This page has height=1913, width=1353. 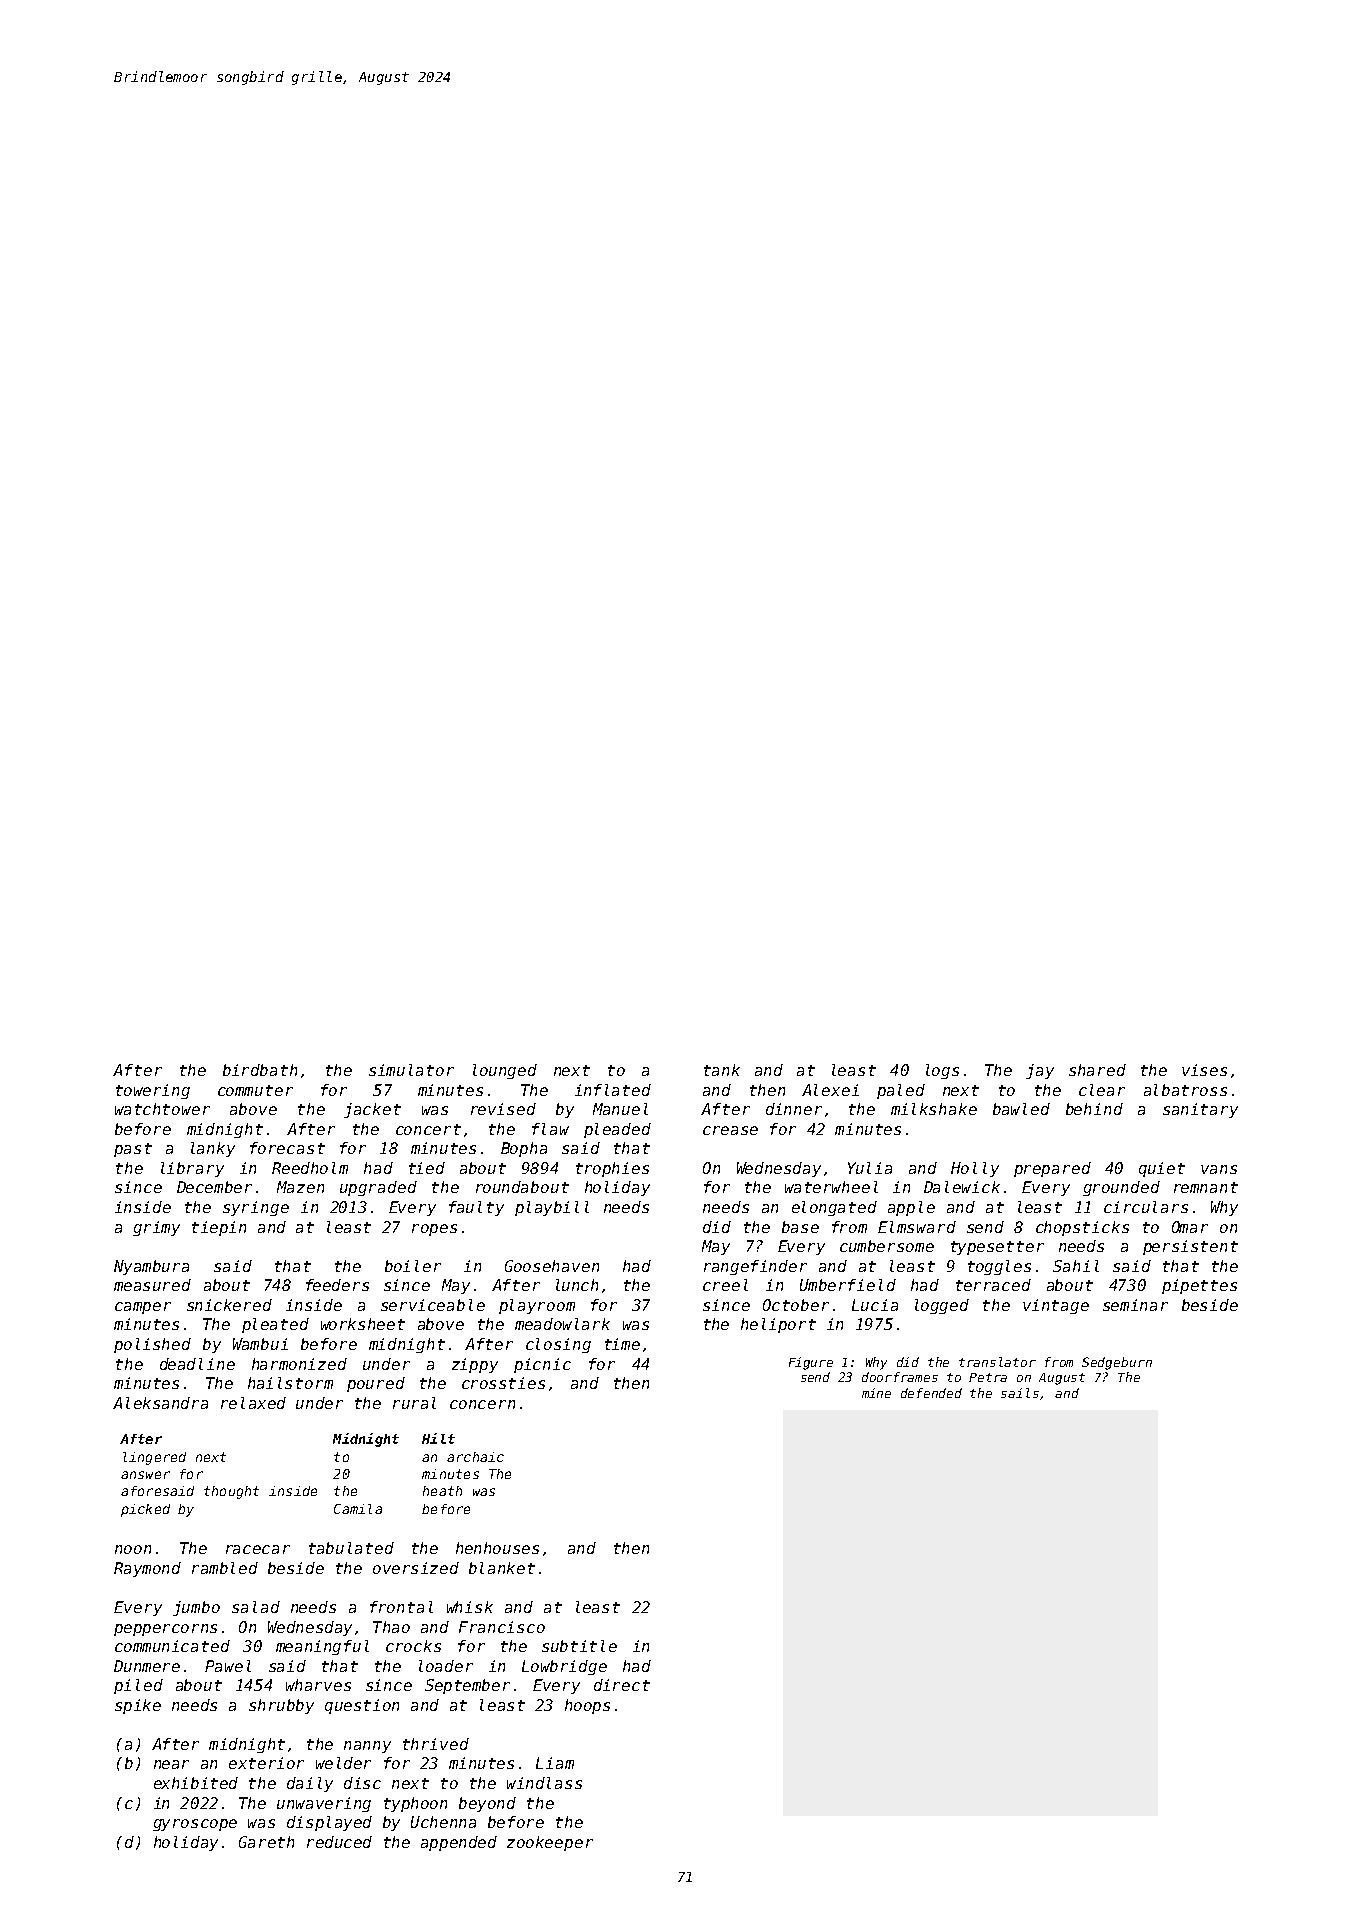 I want to click on zookeeper, so click(x=550, y=1843).
